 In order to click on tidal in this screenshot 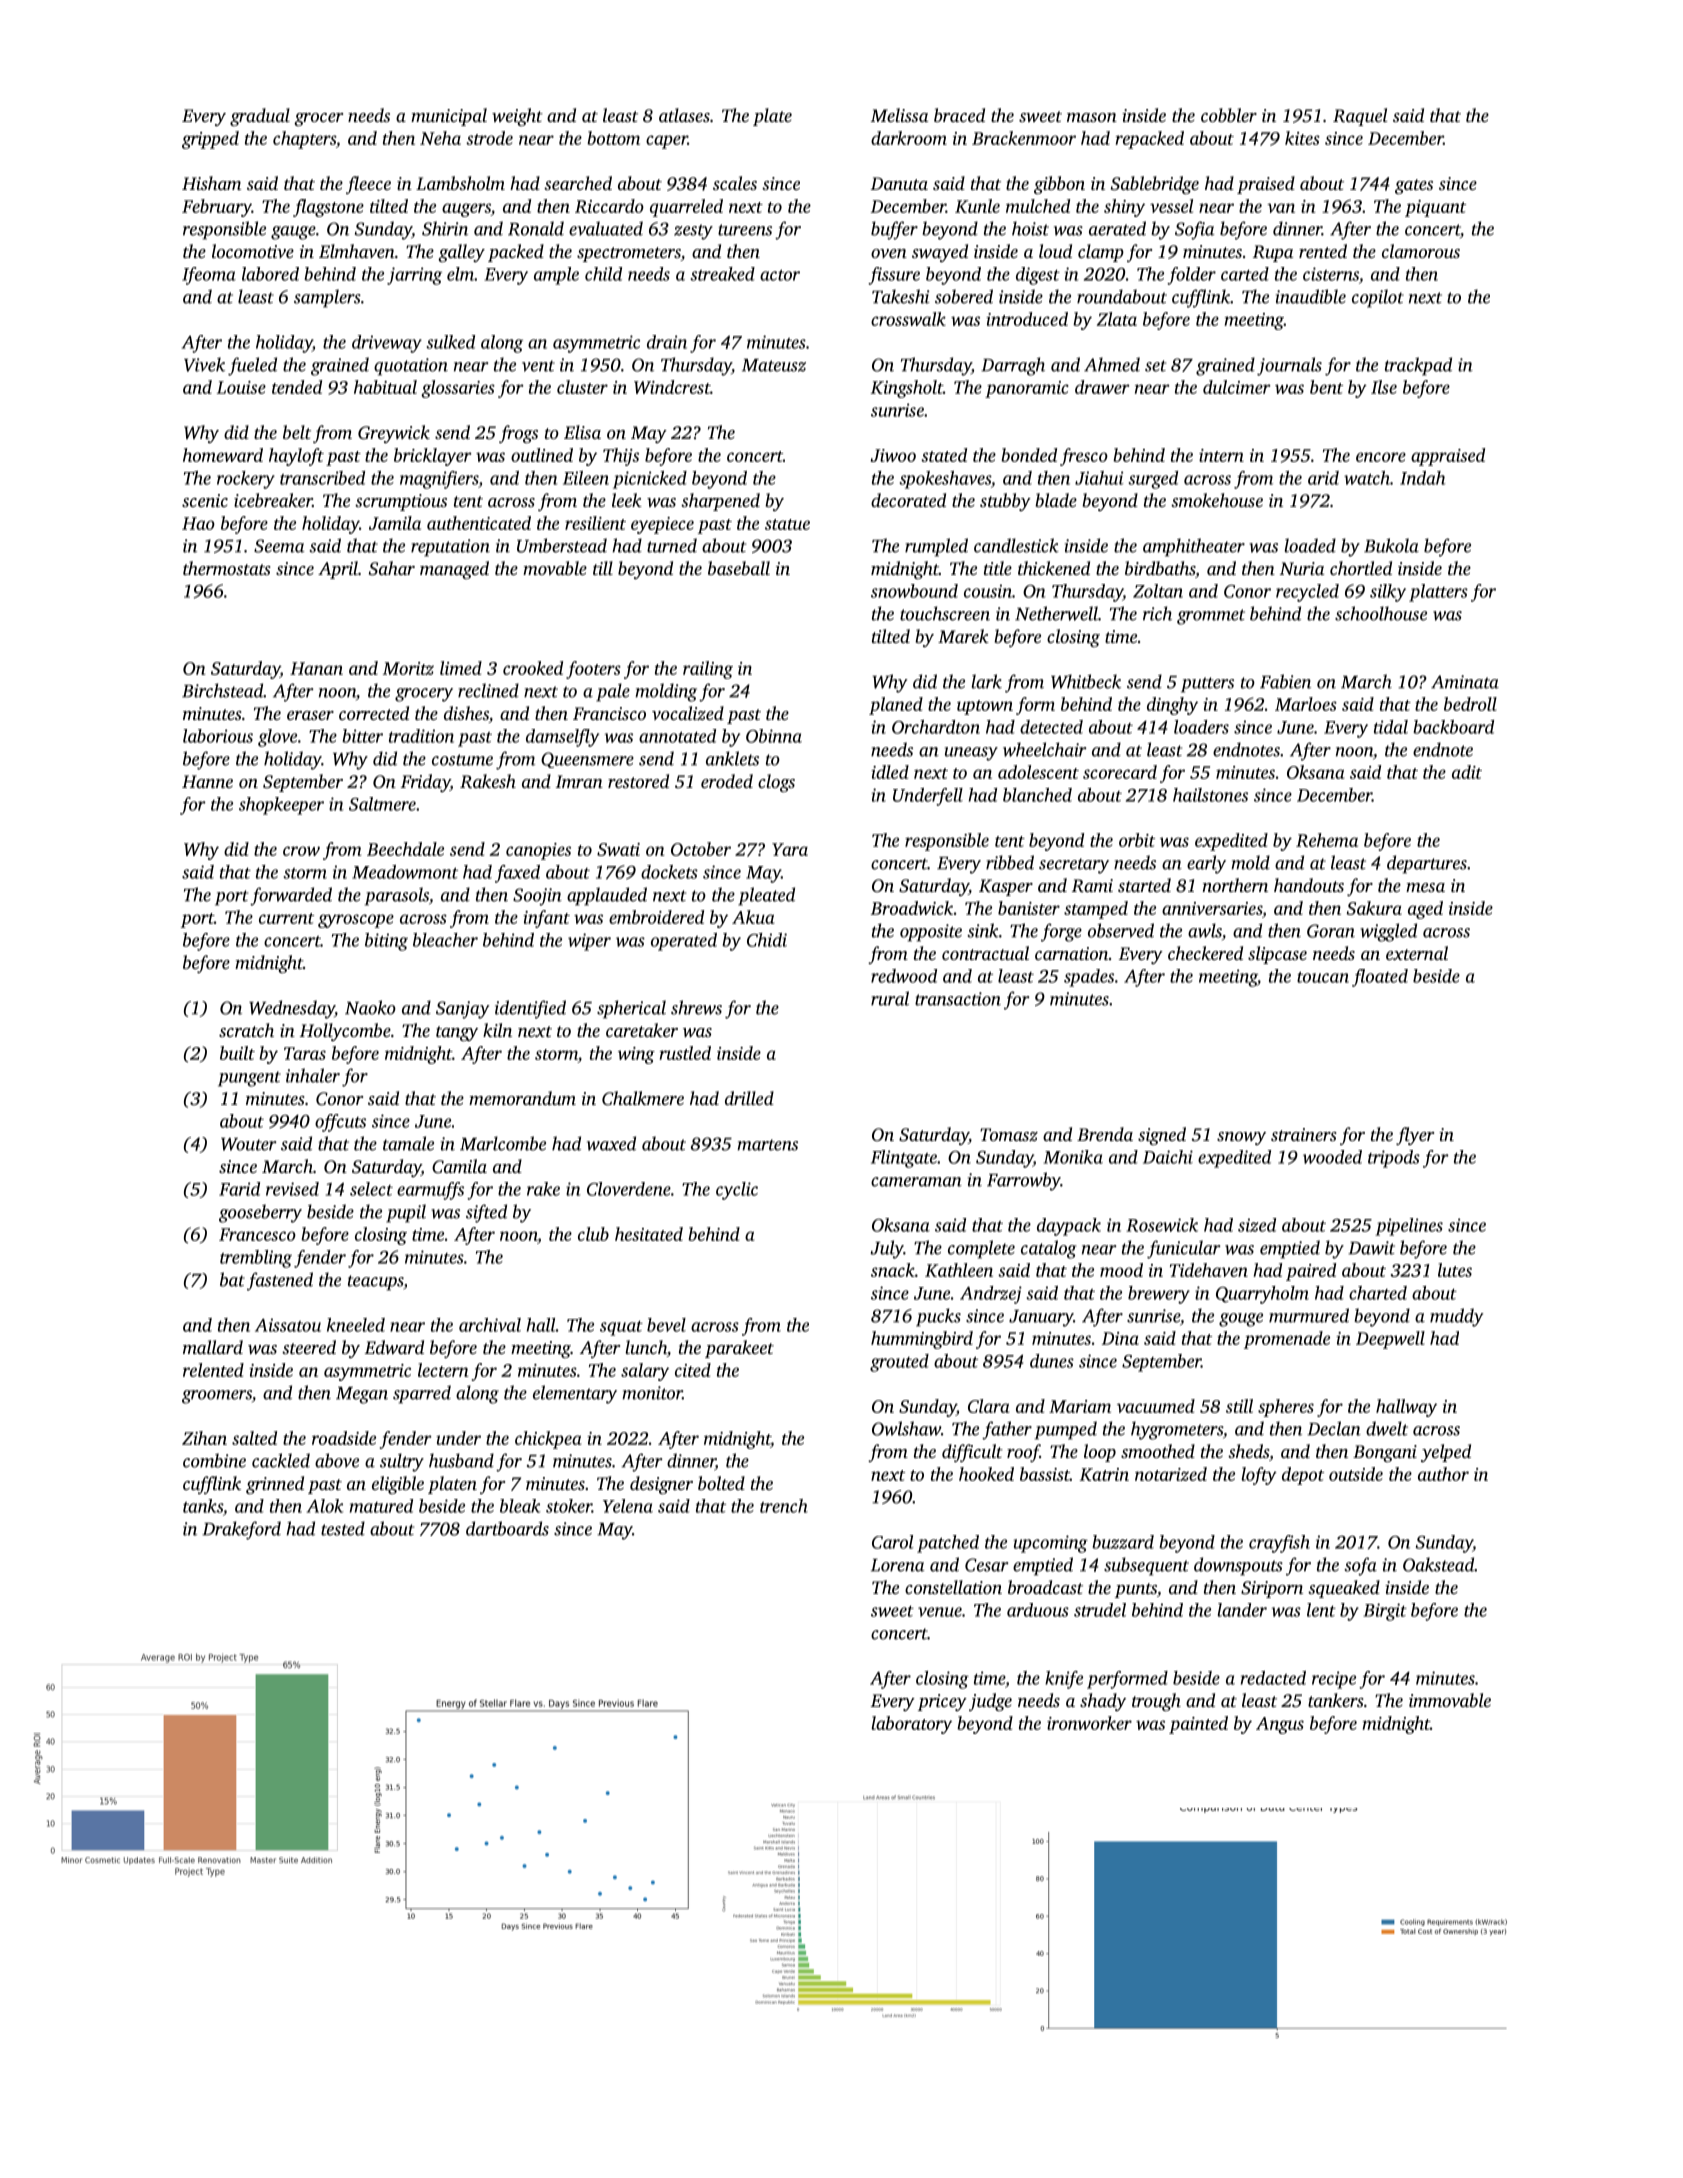, I will do `click(1391, 727)`.
